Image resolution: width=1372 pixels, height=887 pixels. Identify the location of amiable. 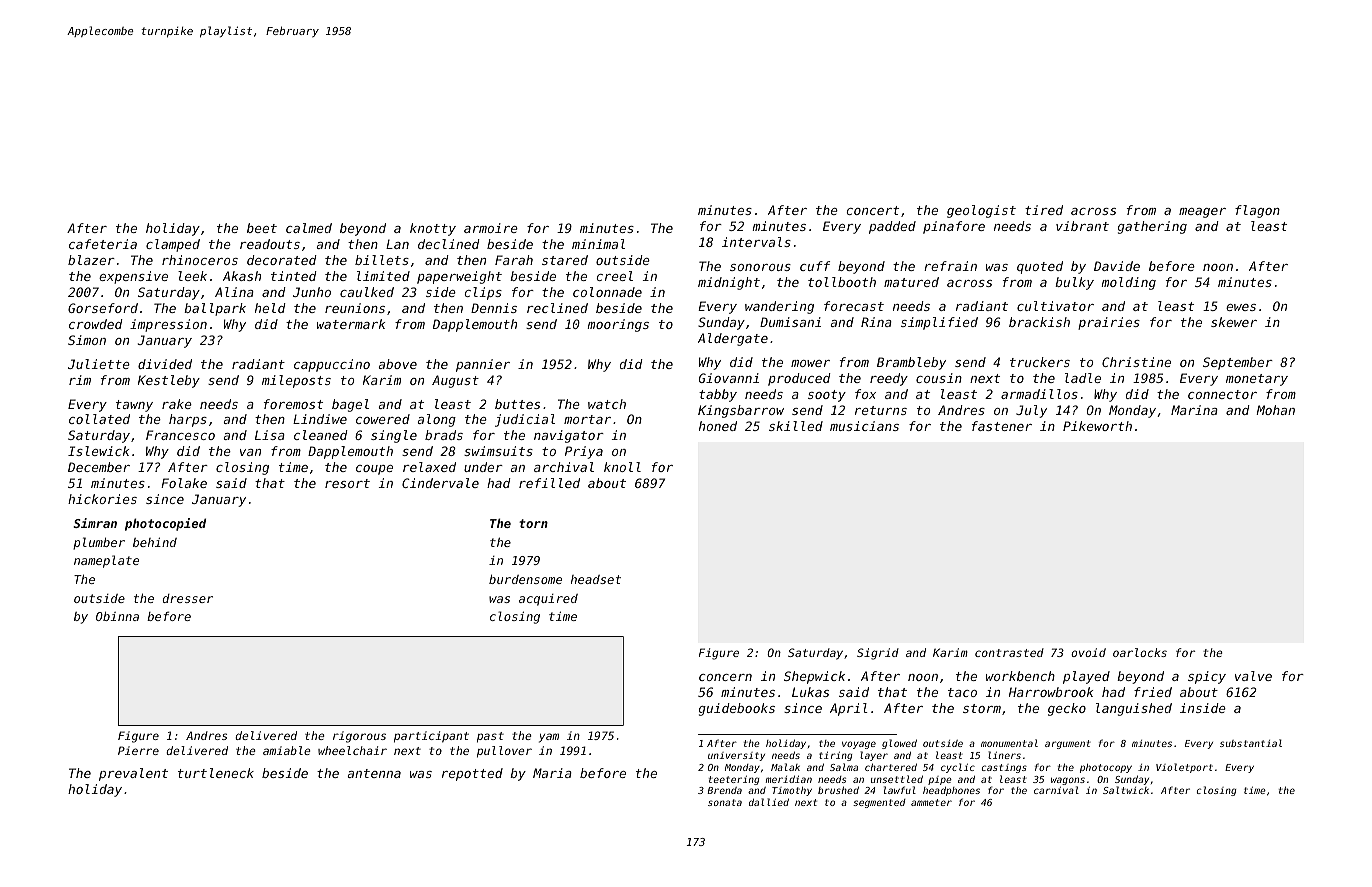
(287, 750).
